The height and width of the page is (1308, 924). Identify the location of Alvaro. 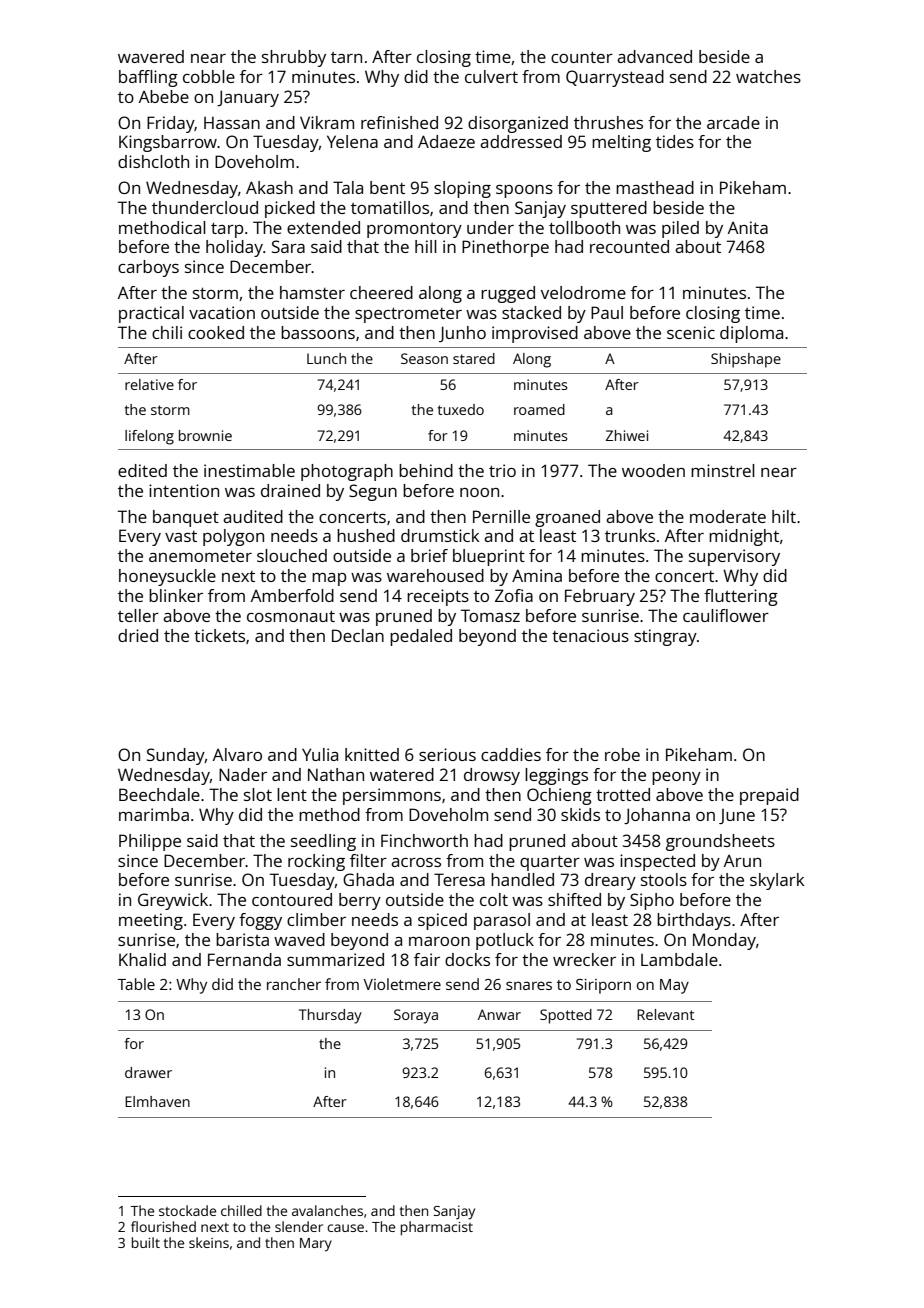
(237, 754).
